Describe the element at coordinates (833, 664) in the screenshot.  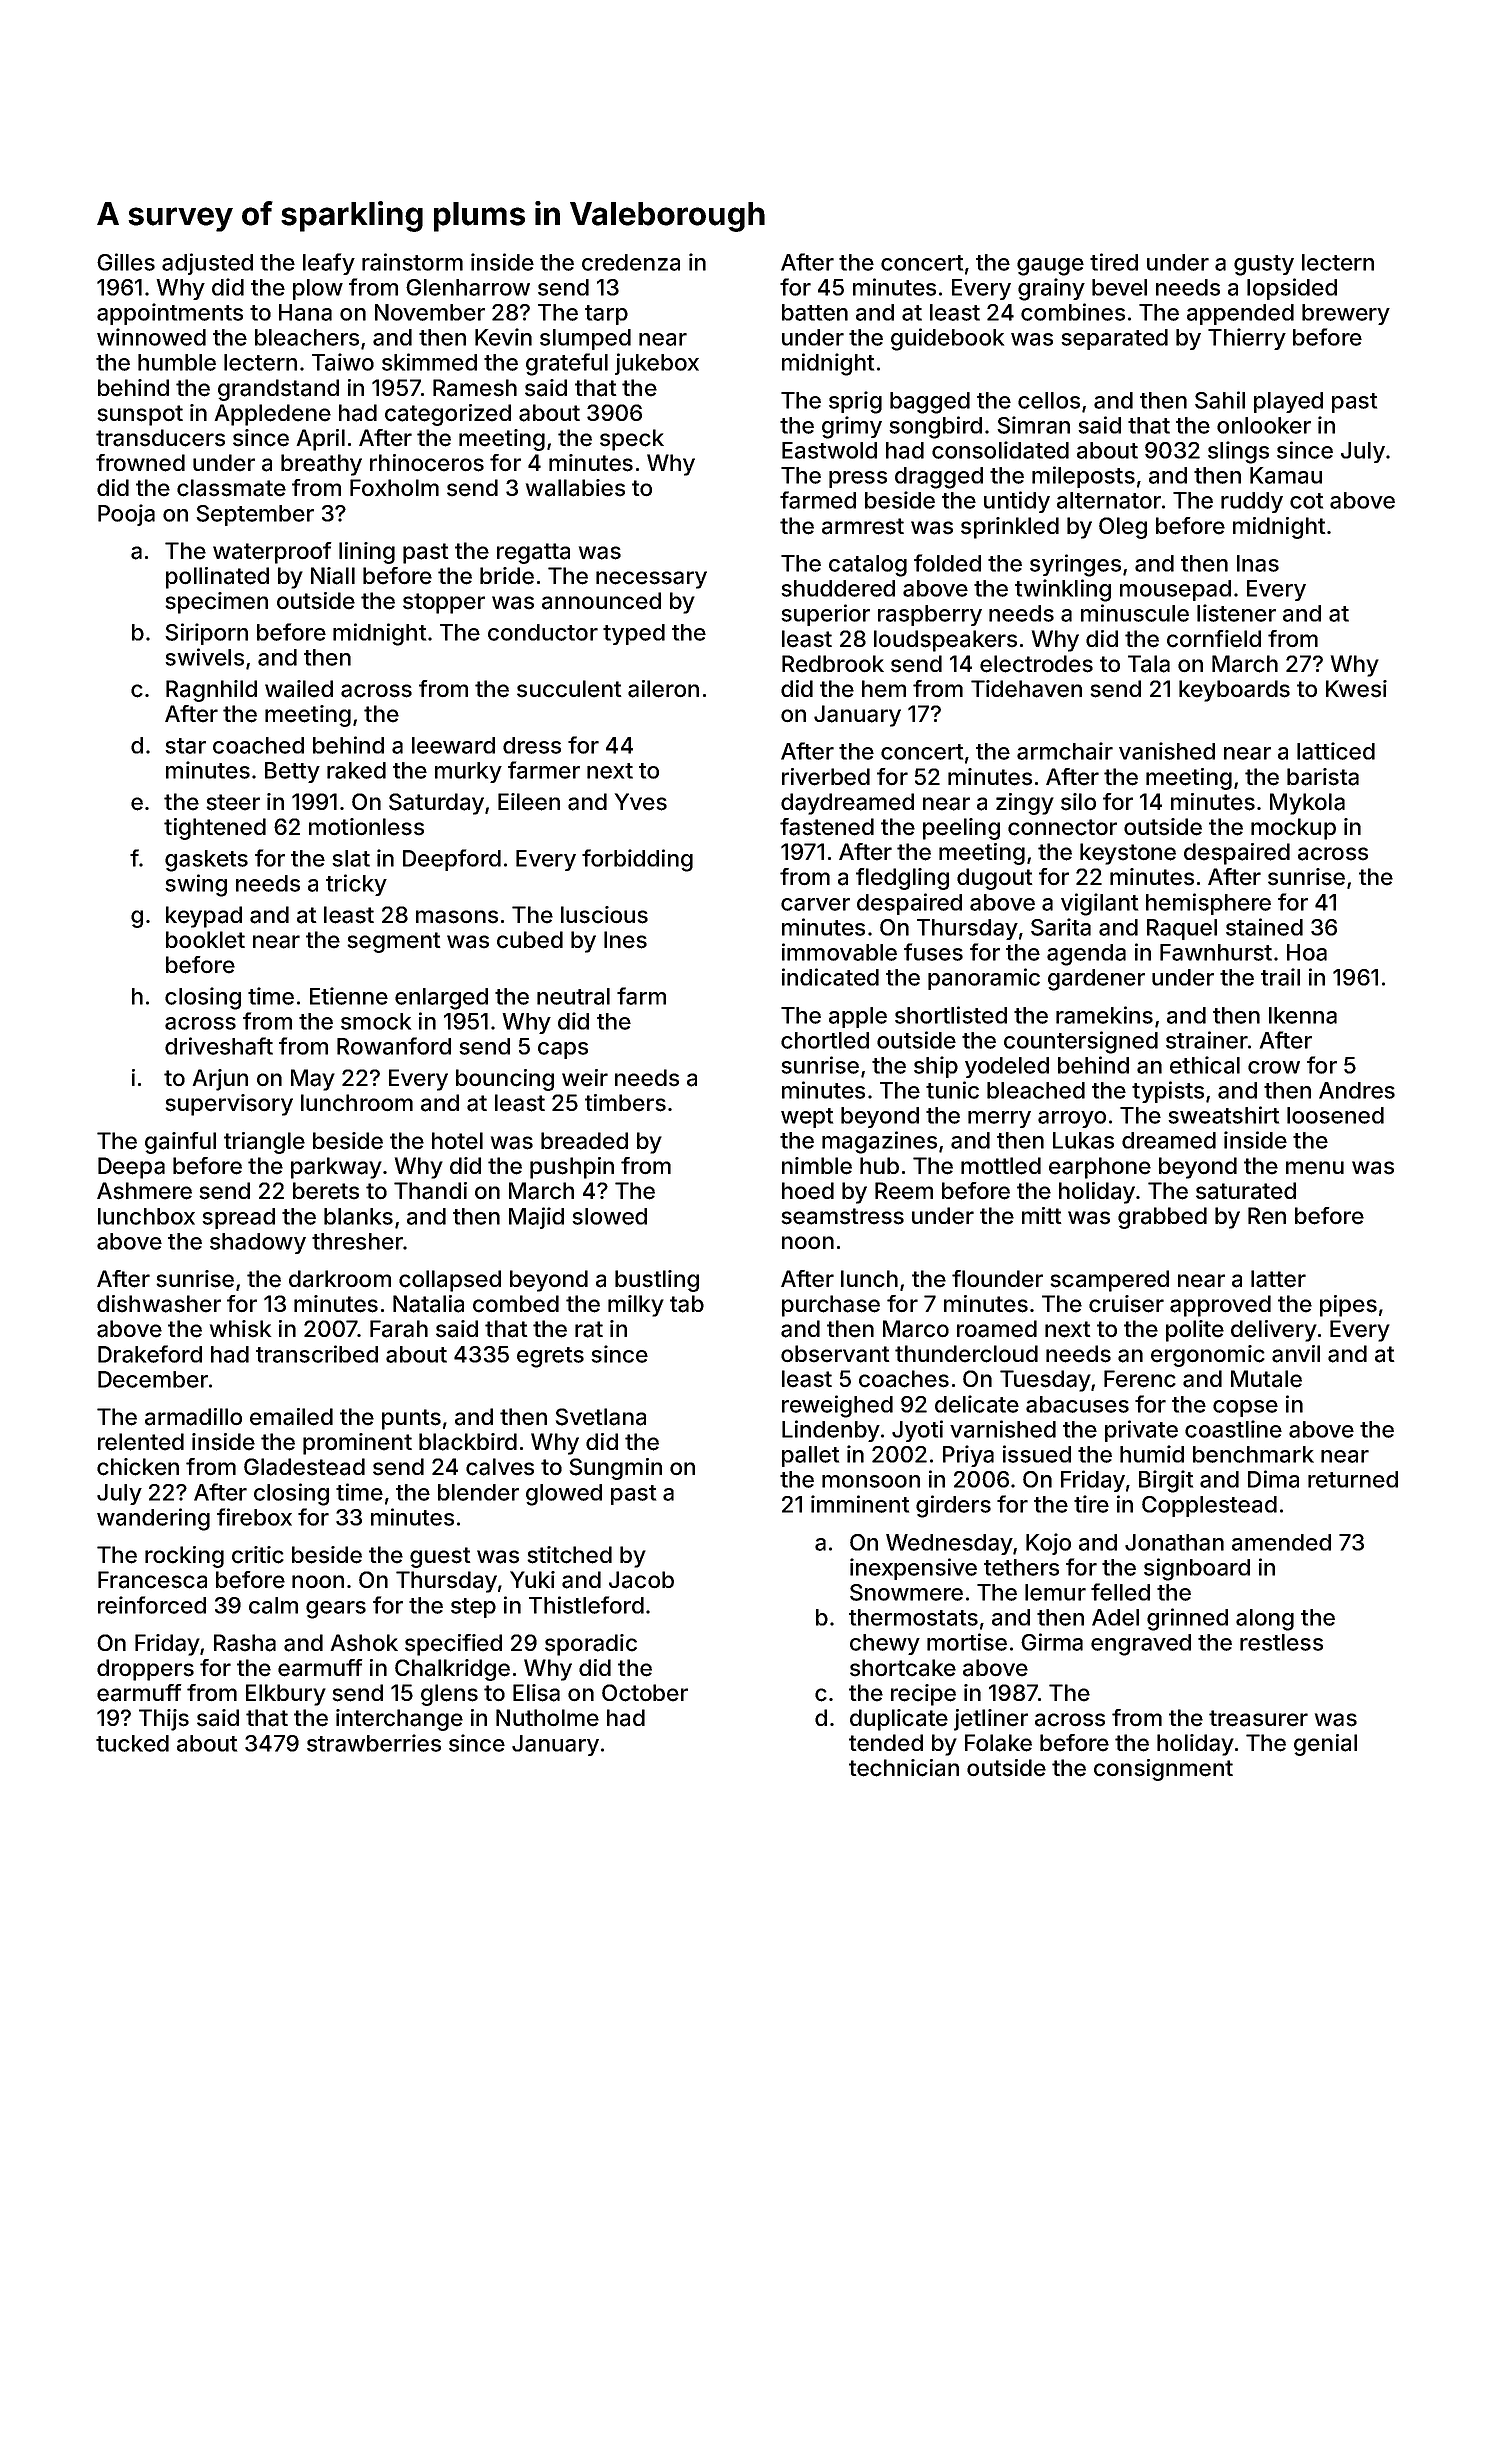
I see `Redbrook` at that location.
